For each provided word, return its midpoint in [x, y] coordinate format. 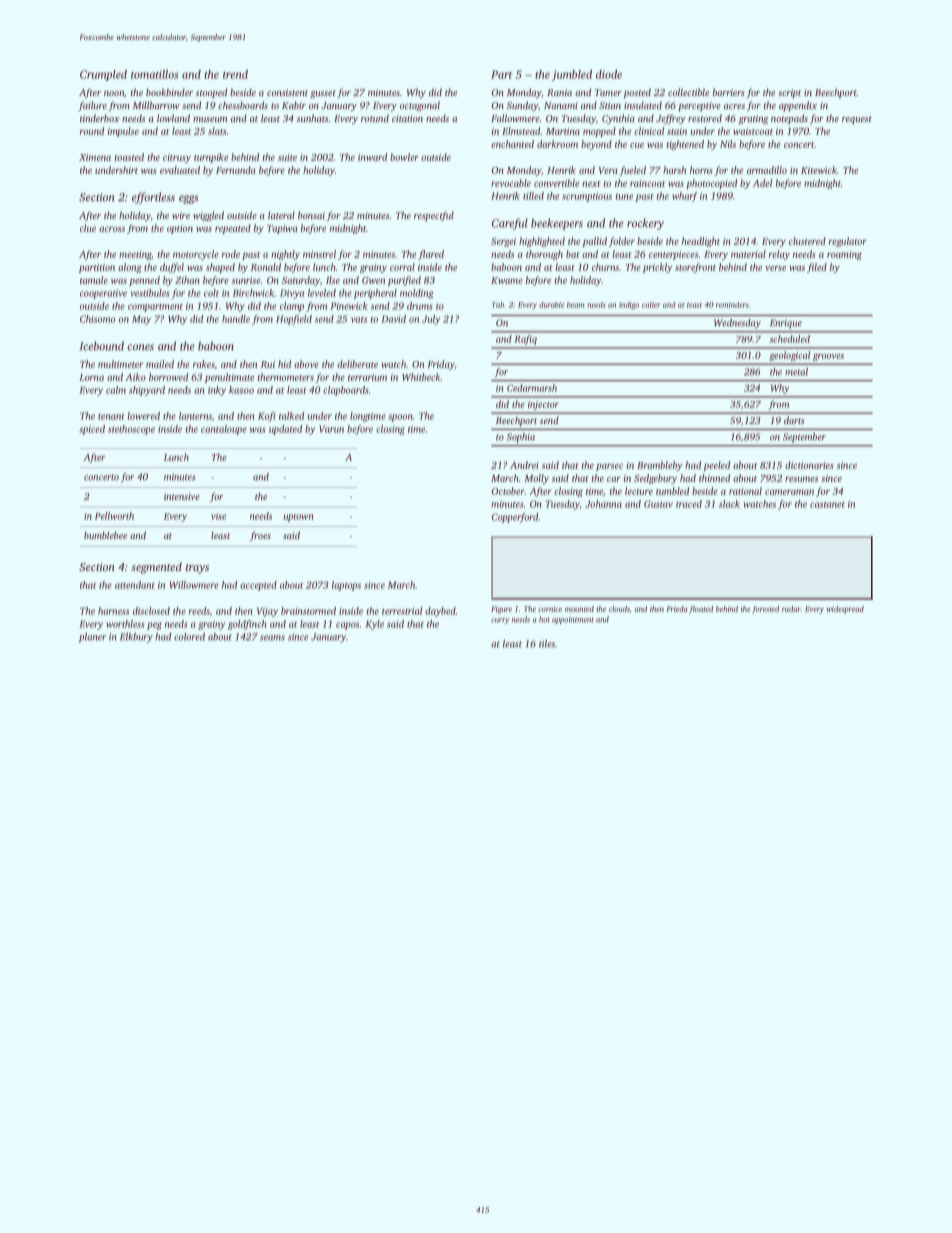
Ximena [95, 157]
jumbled [572, 75]
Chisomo [97, 319]
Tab [498, 305]
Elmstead [521, 131]
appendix [798, 106]
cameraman [789, 492]
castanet [827, 505]
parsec [609, 467]
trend [235, 74]
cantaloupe [224, 430]
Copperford [515, 518]
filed [817, 268]
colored [189, 637]
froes [260, 536]
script [789, 93]
